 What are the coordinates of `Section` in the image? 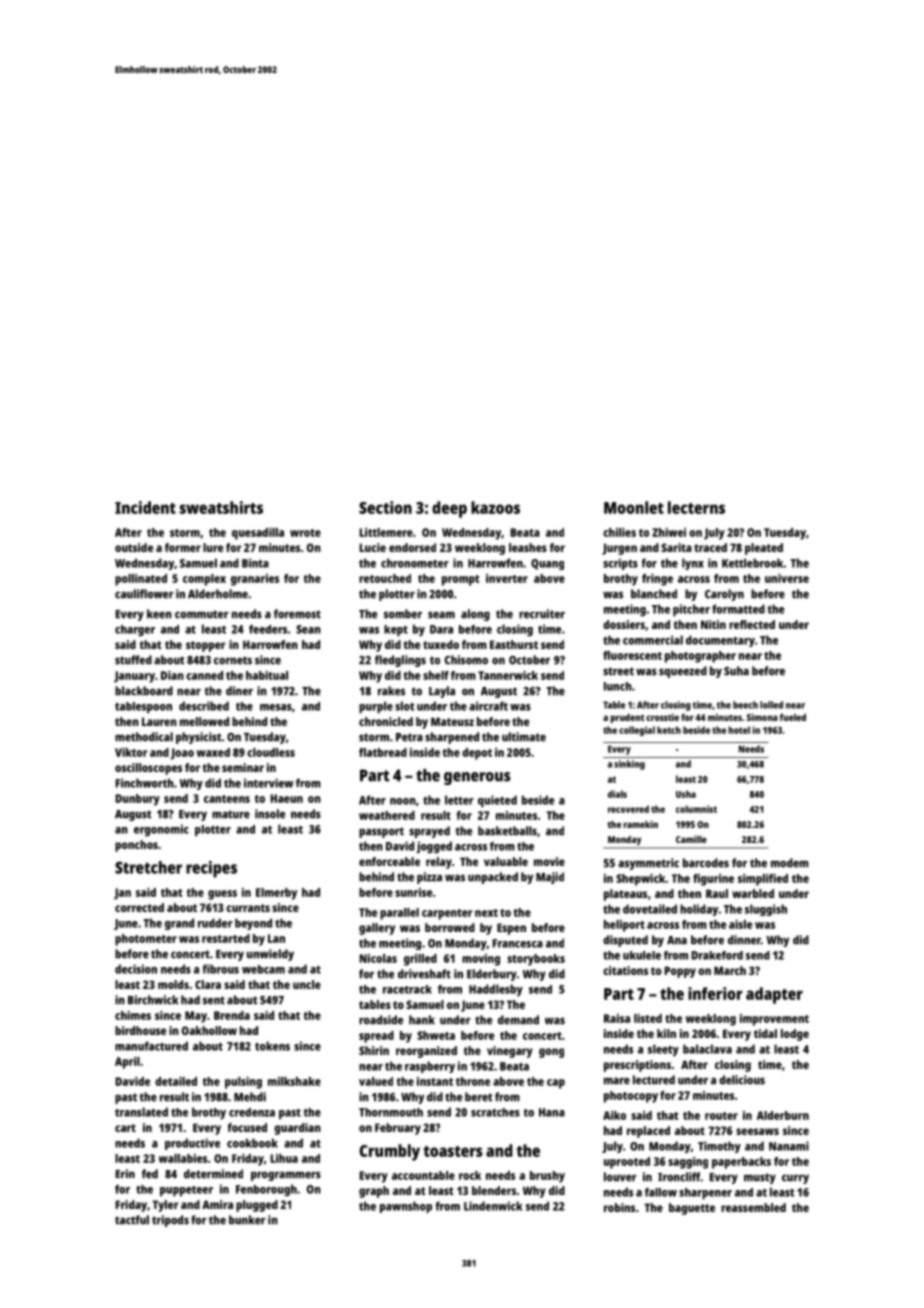 It's located at (385, 507).
